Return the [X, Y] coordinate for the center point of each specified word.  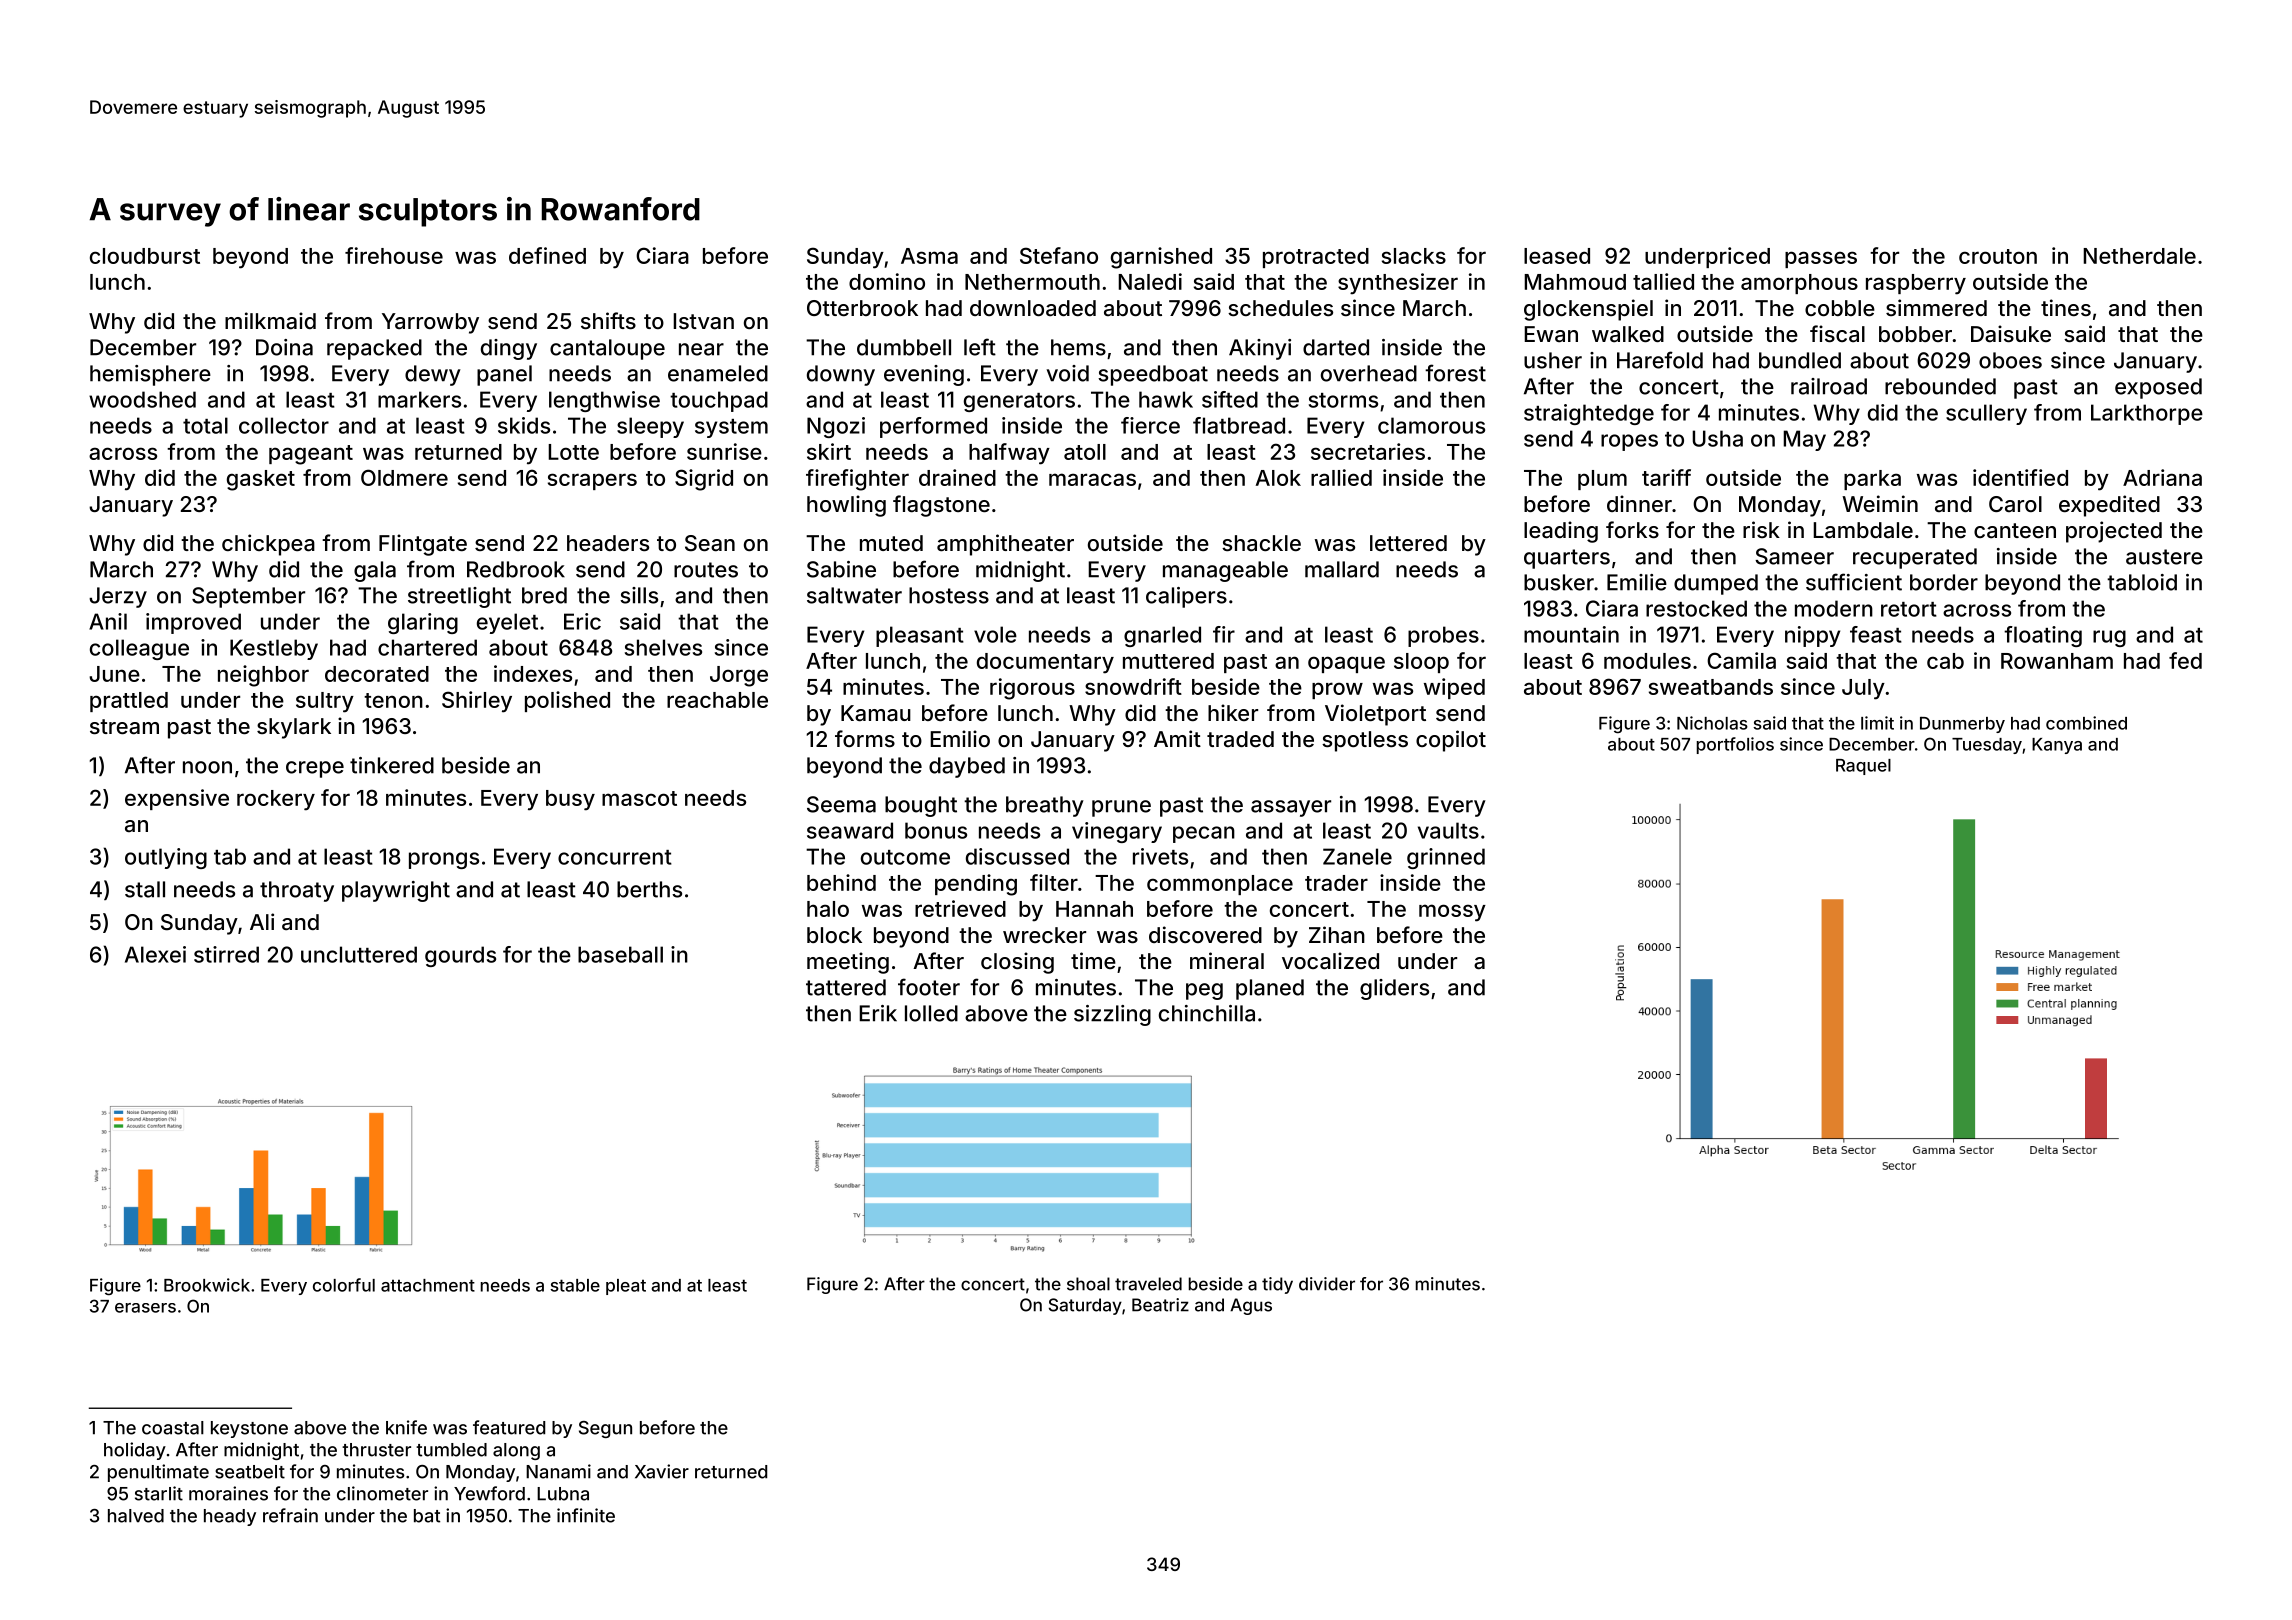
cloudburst [145, 256]
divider [1327, 1284]
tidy [1277, 1285]
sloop [1421, 663]
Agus [1251, 1306]
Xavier [662, 1471]
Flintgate [423, 545]
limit [1877, 723]
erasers [145, 1308]
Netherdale [2139, 256]
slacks [1414, 256]
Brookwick [207, 1285]
